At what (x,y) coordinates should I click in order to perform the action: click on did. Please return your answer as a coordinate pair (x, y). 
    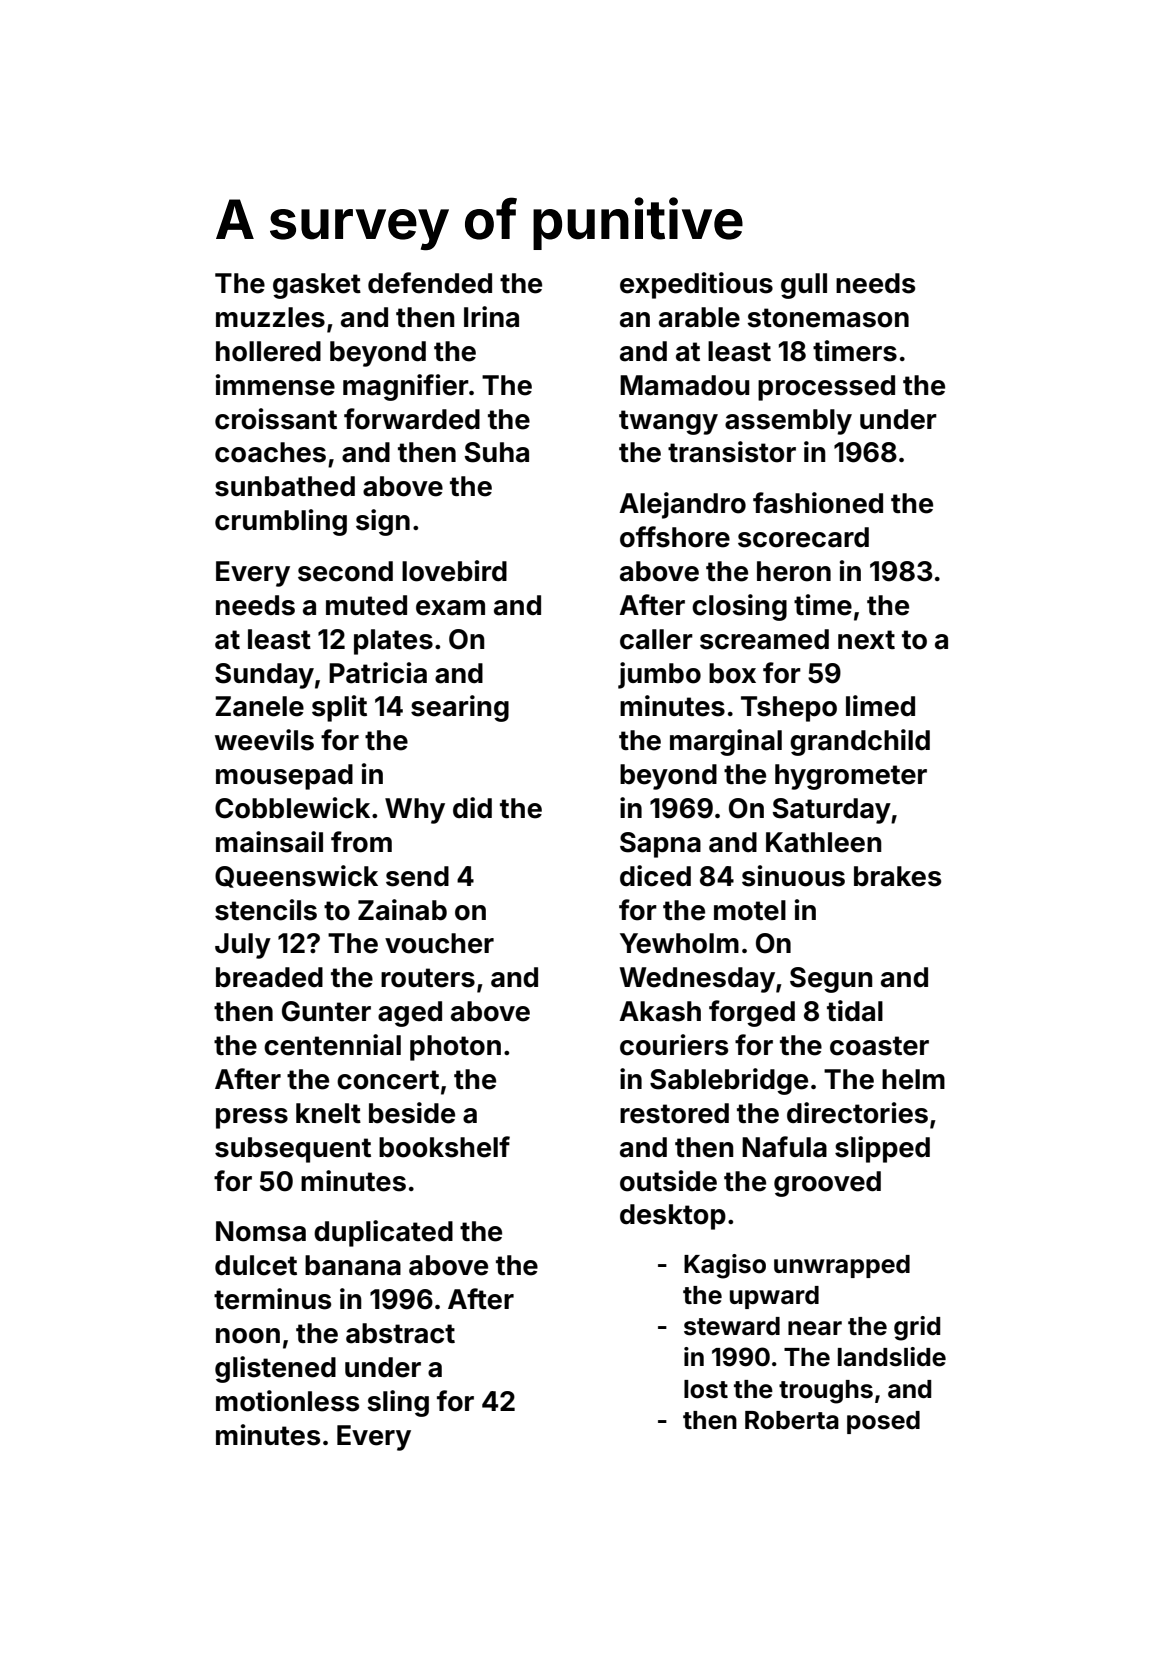
    Looking at the image, I should click on (472, 808).
